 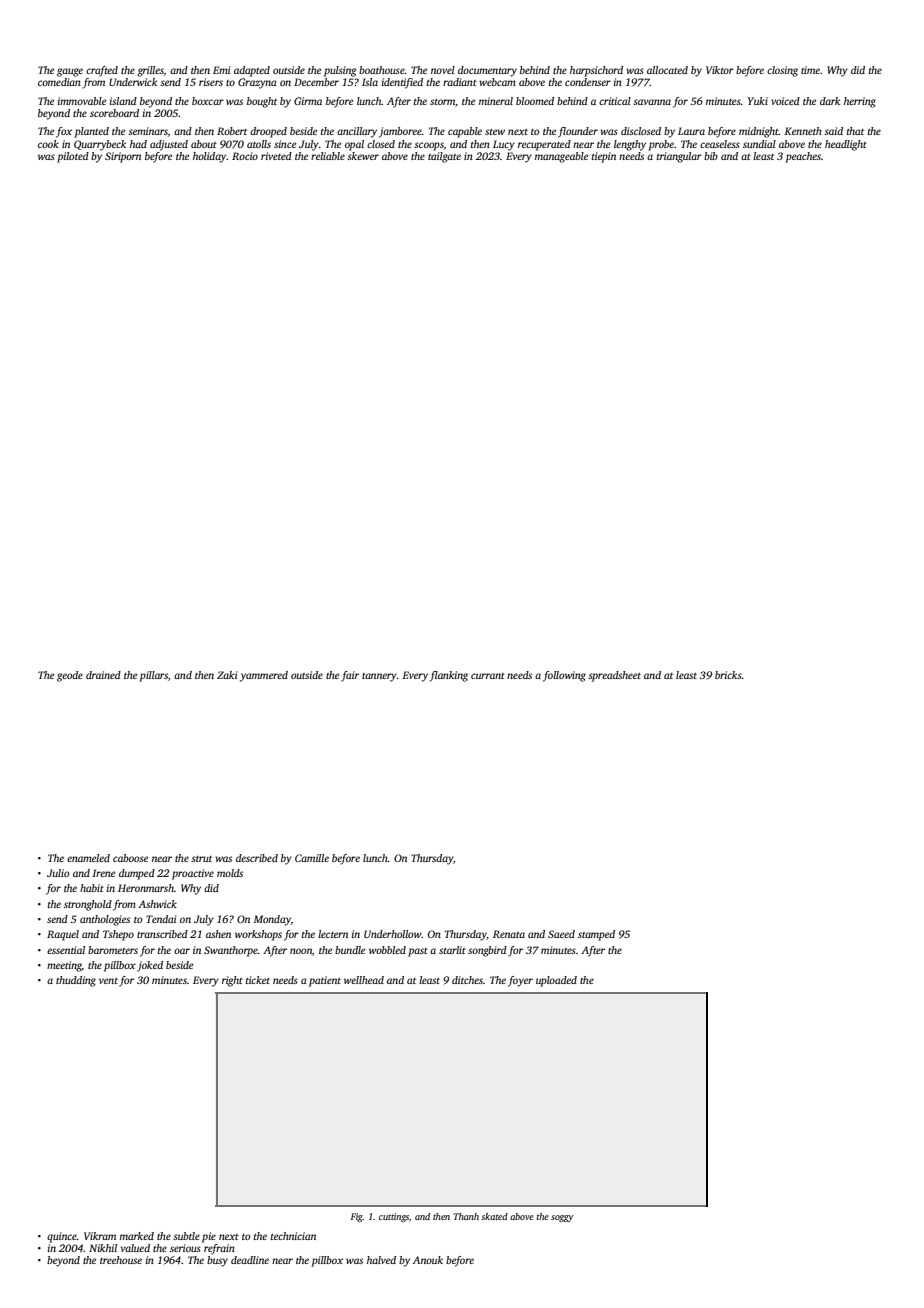 I want to click on stamped, so click(x=596, y=935).
